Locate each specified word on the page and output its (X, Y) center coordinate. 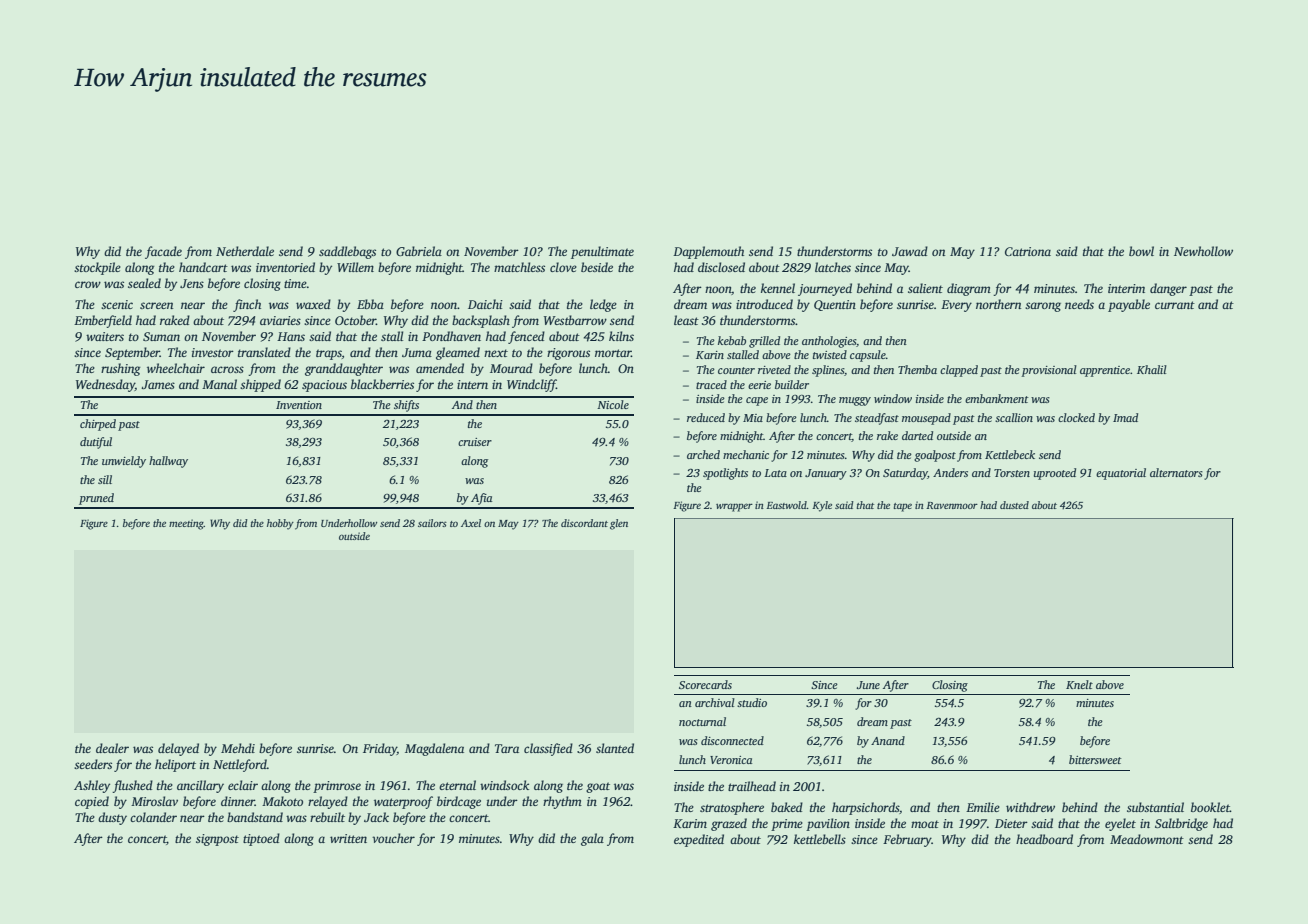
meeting (186, 524)
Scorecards (705, 684)
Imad (1125, 417)
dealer (112, 748)
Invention (299, 405)
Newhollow (1203, 251)
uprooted (1055, 474)
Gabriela (419, 251)
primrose (337, 787)
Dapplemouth (708, 252)
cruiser (475, 442)
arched (703, 454)
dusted (1014, 505)
